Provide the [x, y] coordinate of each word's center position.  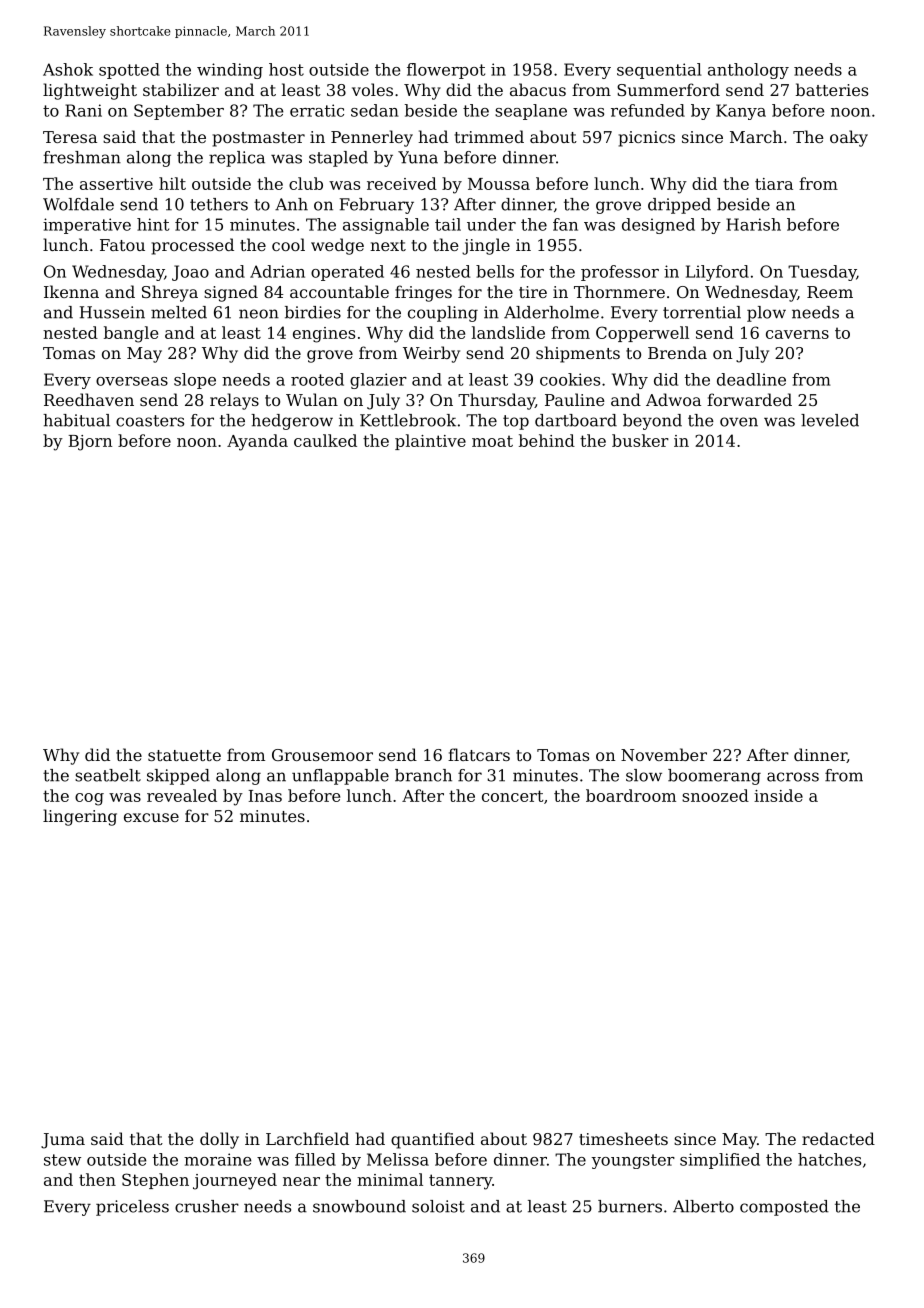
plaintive [430, 442]
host [286, 69]
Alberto [703, 1206]
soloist [438, 1206]
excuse [151, 817]
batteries [832, 89]
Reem [830, 292]
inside [778, 795]
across [793, 777]
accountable [339, 291]
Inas [265, 796]
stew [62, 1160]
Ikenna [71, 291]
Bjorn [90, 443]
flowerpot [446, 71]
